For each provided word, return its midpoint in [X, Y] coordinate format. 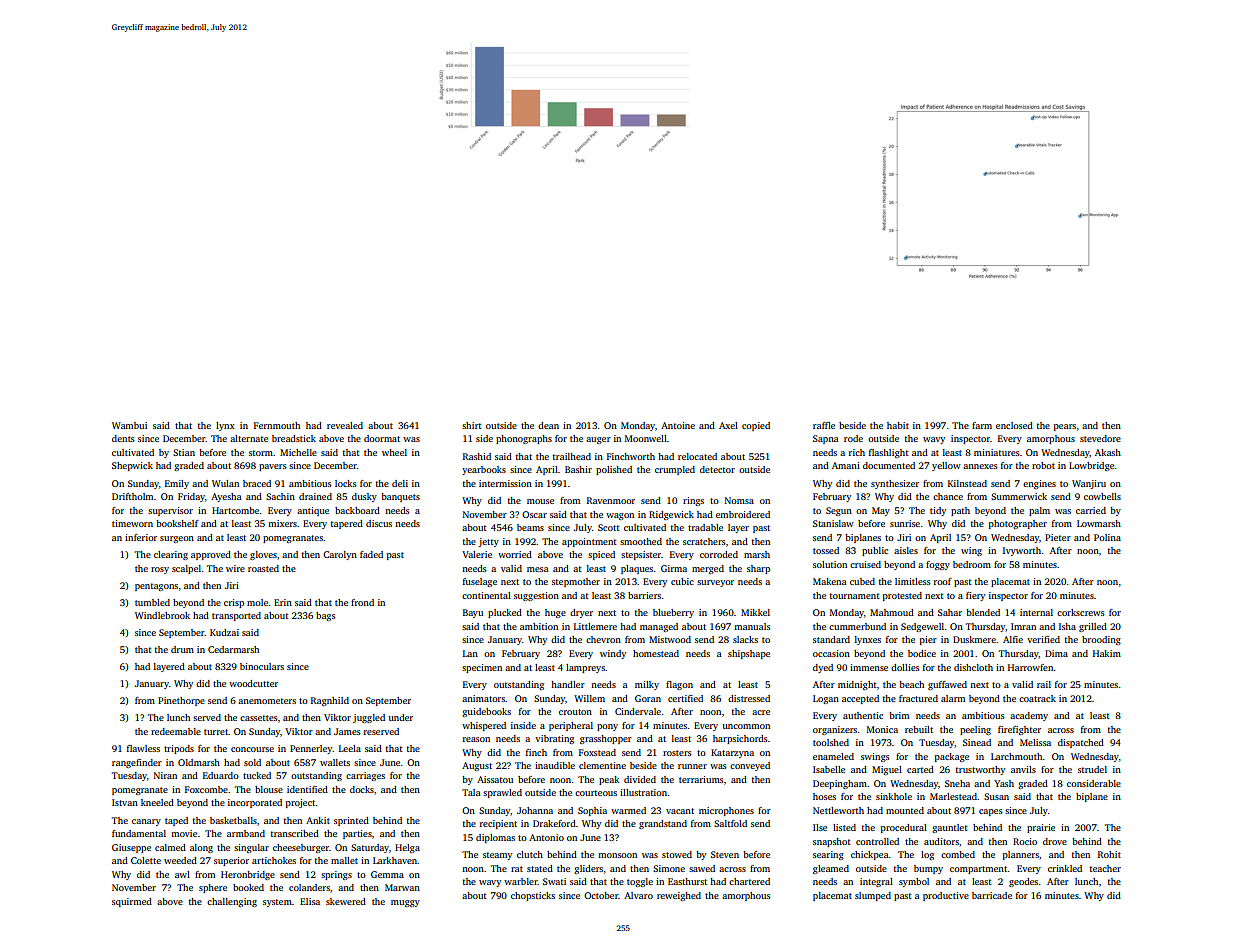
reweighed [679, 896]
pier [928, 640]
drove [1055, 841]
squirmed [132, 902]
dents [123, 438]
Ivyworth [1022, 551]
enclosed [1014, 425]
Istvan [125, 802]
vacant [680, 811]
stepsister [641, 555]
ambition [539, 626]
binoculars [262, 666]
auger [598, 440]
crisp [234, 603]
